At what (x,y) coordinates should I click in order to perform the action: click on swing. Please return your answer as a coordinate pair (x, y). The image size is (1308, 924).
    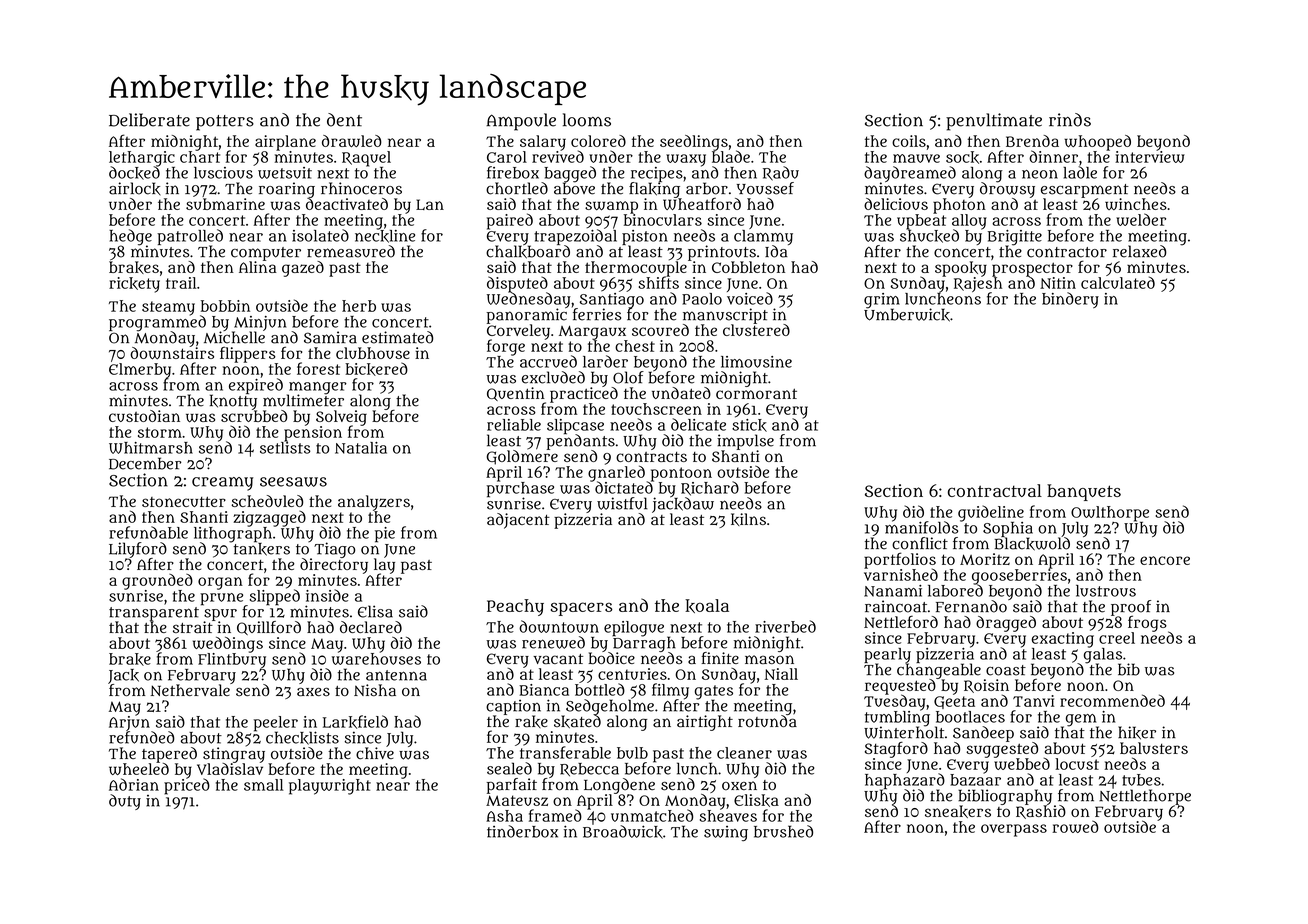
    Looking at the image, I should click on (726, 833).
